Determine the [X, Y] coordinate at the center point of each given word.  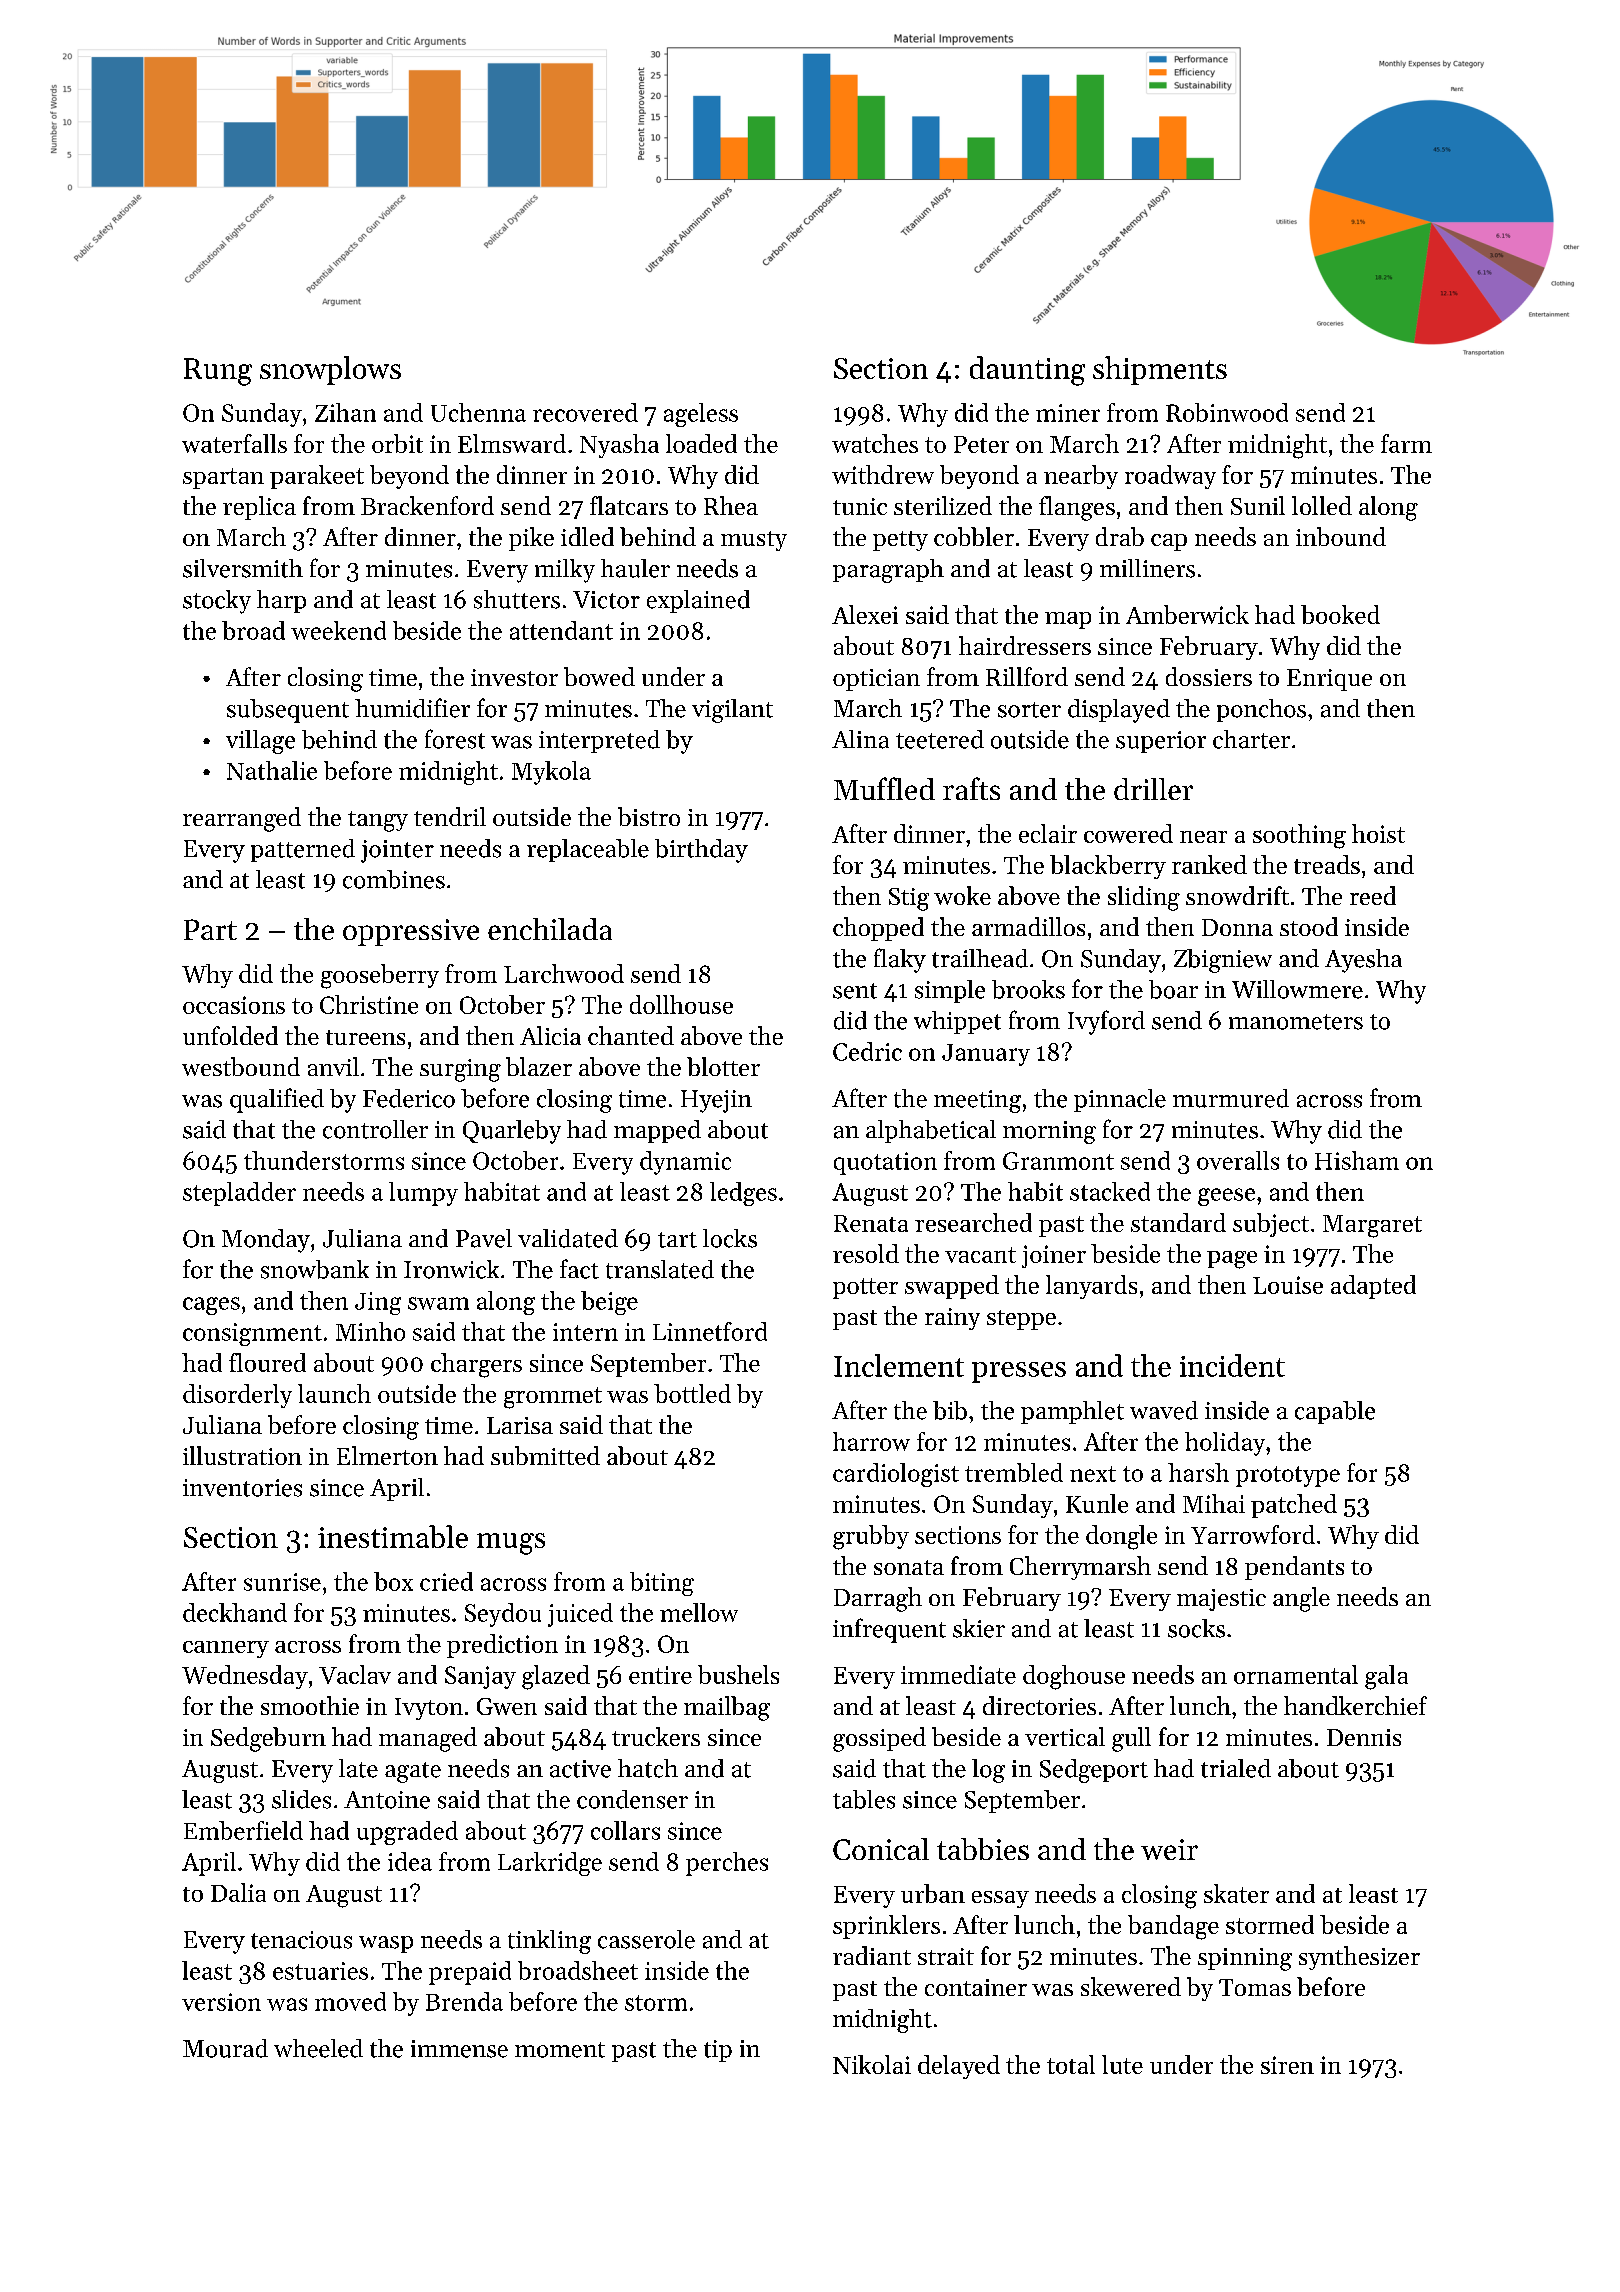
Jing [378, 1303]
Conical [881, 1849]
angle [1301, 1599]
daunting [1027, 371]
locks [730, 1238]
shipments [1160, 370]
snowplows [330, 370]
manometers [1296, 1022]
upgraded [407, 1833]
